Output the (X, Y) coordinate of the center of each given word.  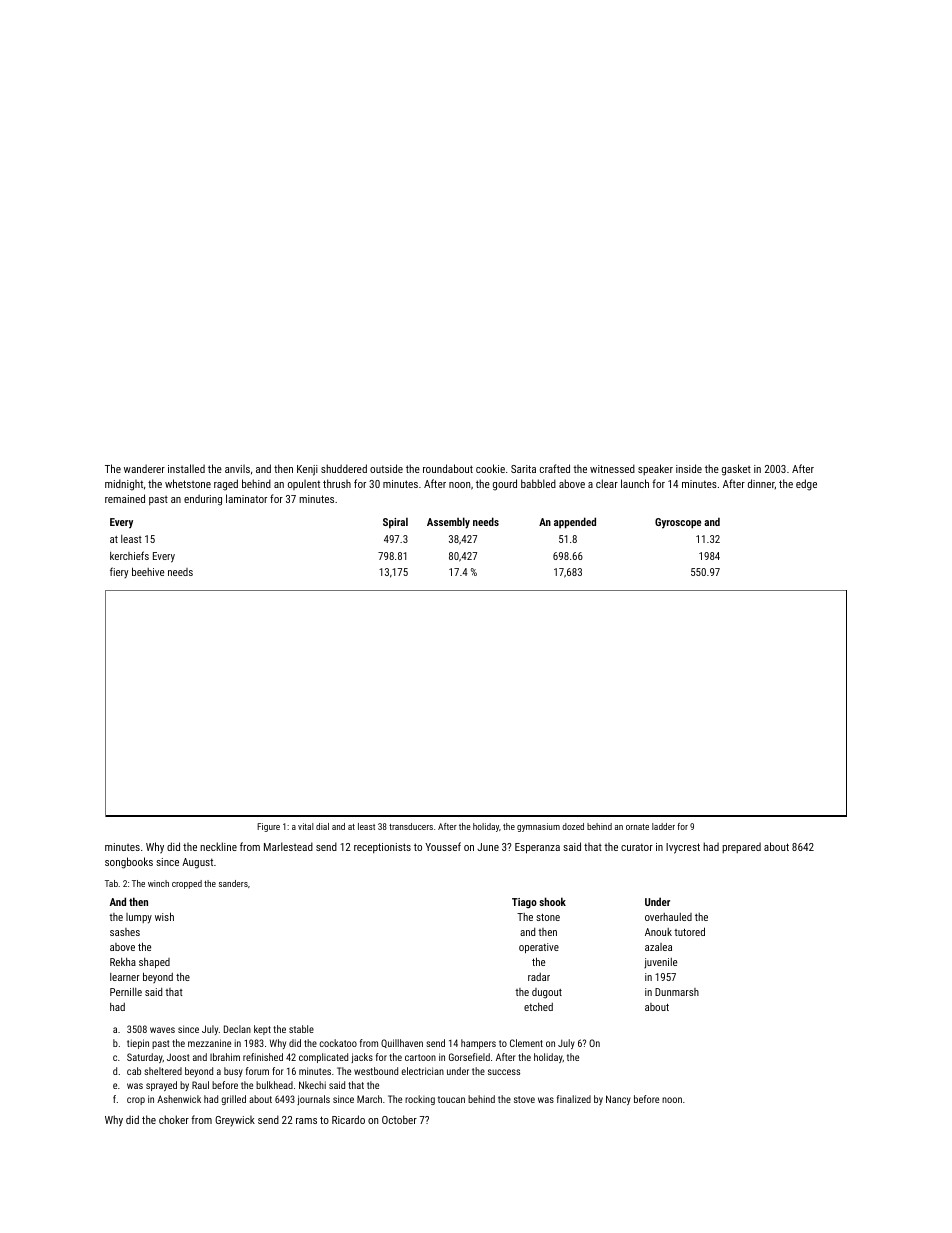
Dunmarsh (677, 992)
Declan (237, 1029)
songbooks (129, 863)
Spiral (395, 522)
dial (322, 826)
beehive (148, 571)
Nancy (618, 1100)
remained (125, 498)
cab (134, 1071)
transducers (411, 826)
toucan (451, 1099)
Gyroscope (678, 523)
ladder (663, 826)
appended (575, 523)
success (504, 1072)
